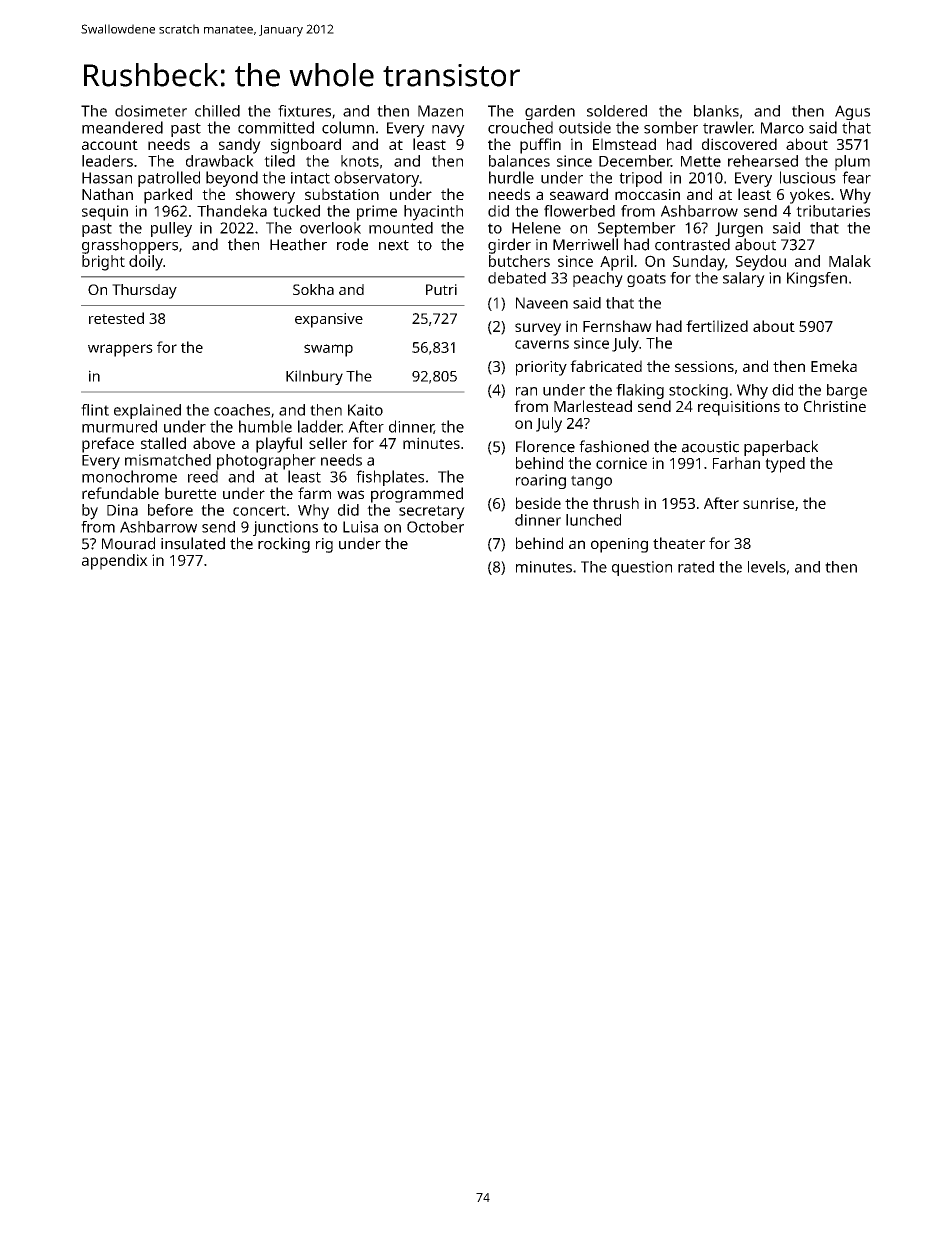  What do you see at coordinates (767, 567) in the screenshot?
I see `levels` at bounding box center [767, 567].
